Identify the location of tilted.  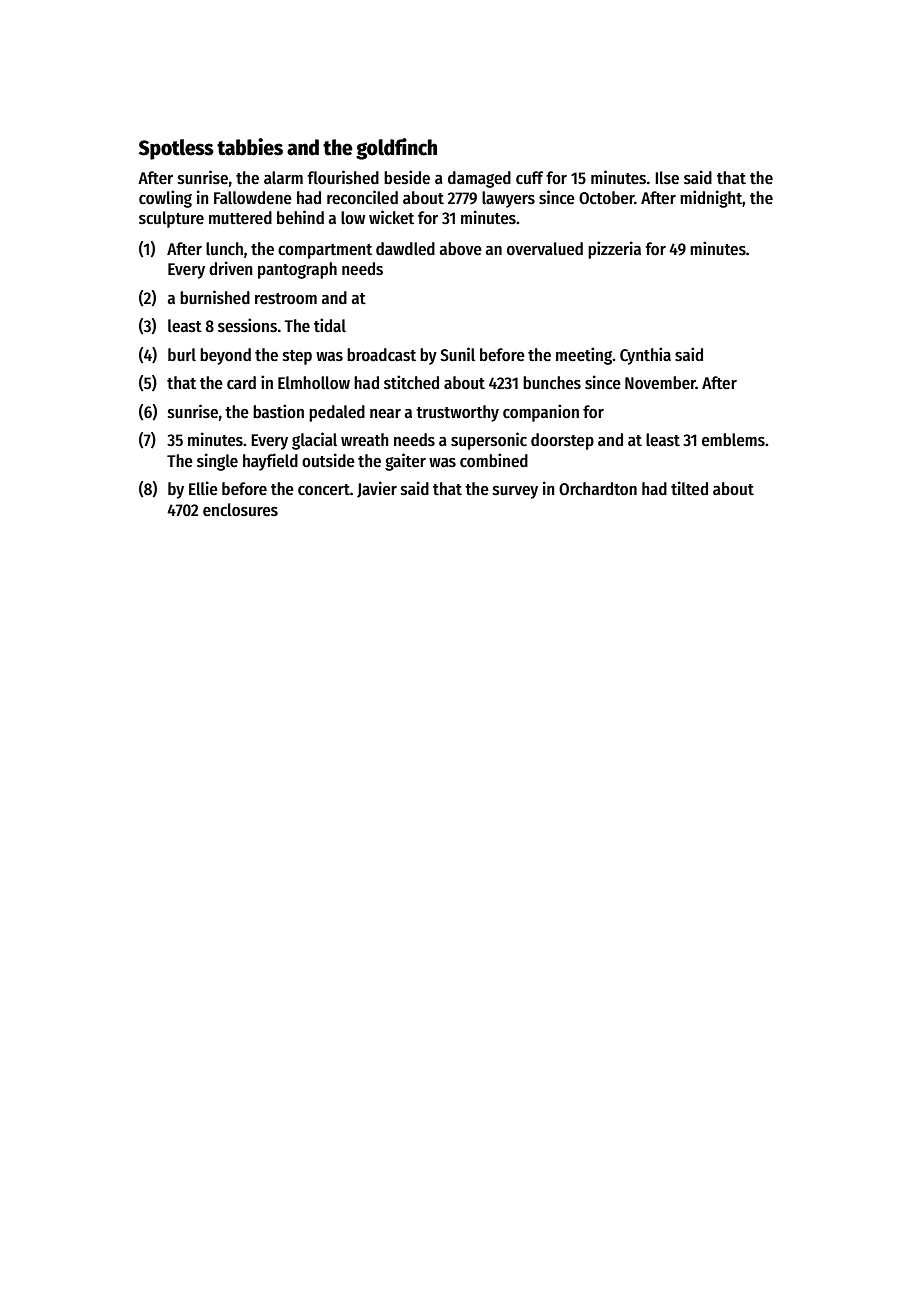
(689, 488).
